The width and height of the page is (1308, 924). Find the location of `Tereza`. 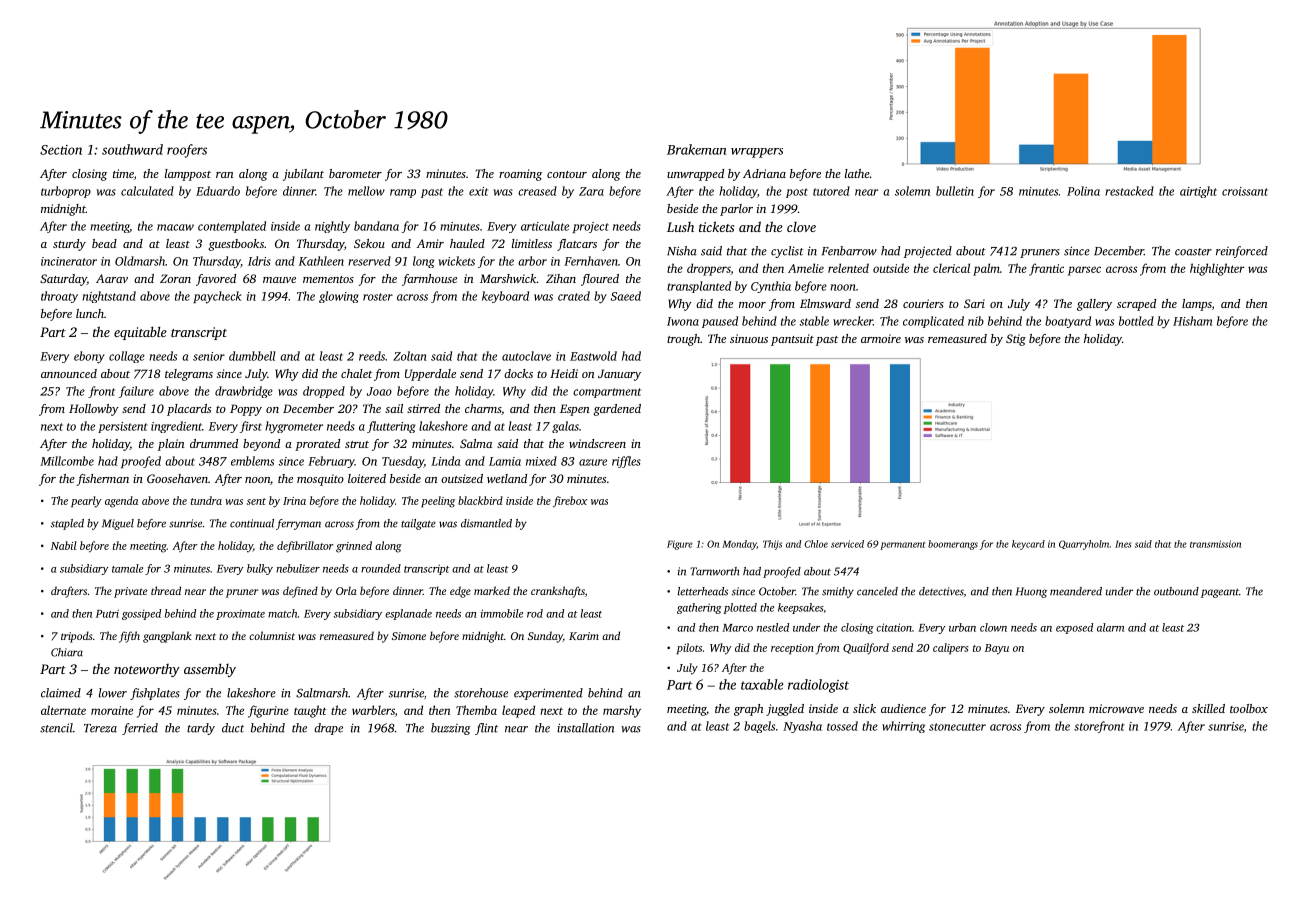

Tereza is located at coordinates (100, 728).
